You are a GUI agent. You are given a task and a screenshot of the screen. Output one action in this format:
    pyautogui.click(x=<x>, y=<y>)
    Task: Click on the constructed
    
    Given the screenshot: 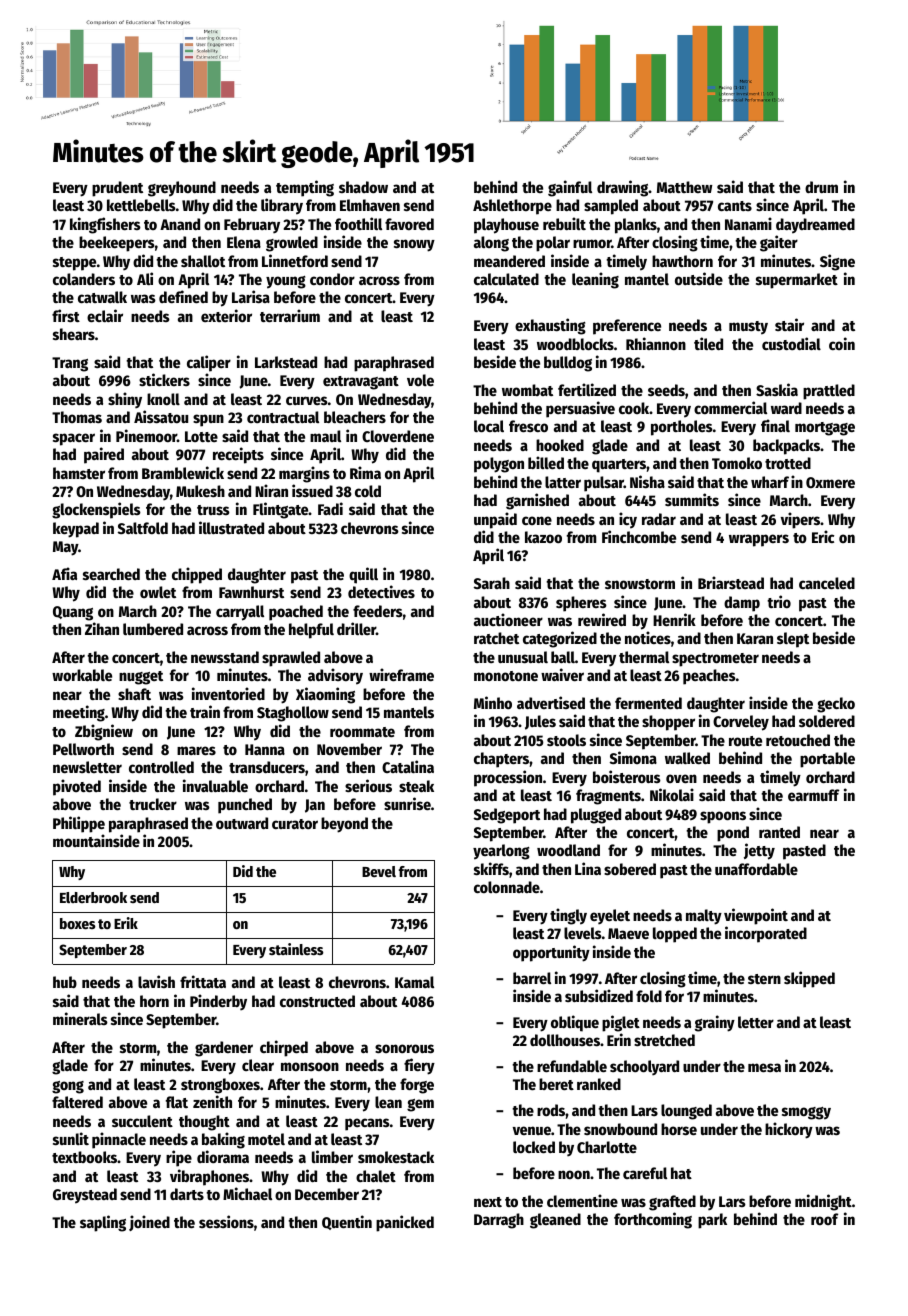 What is the action you would take?
    pyautogui.click(x=317, y=1001)
